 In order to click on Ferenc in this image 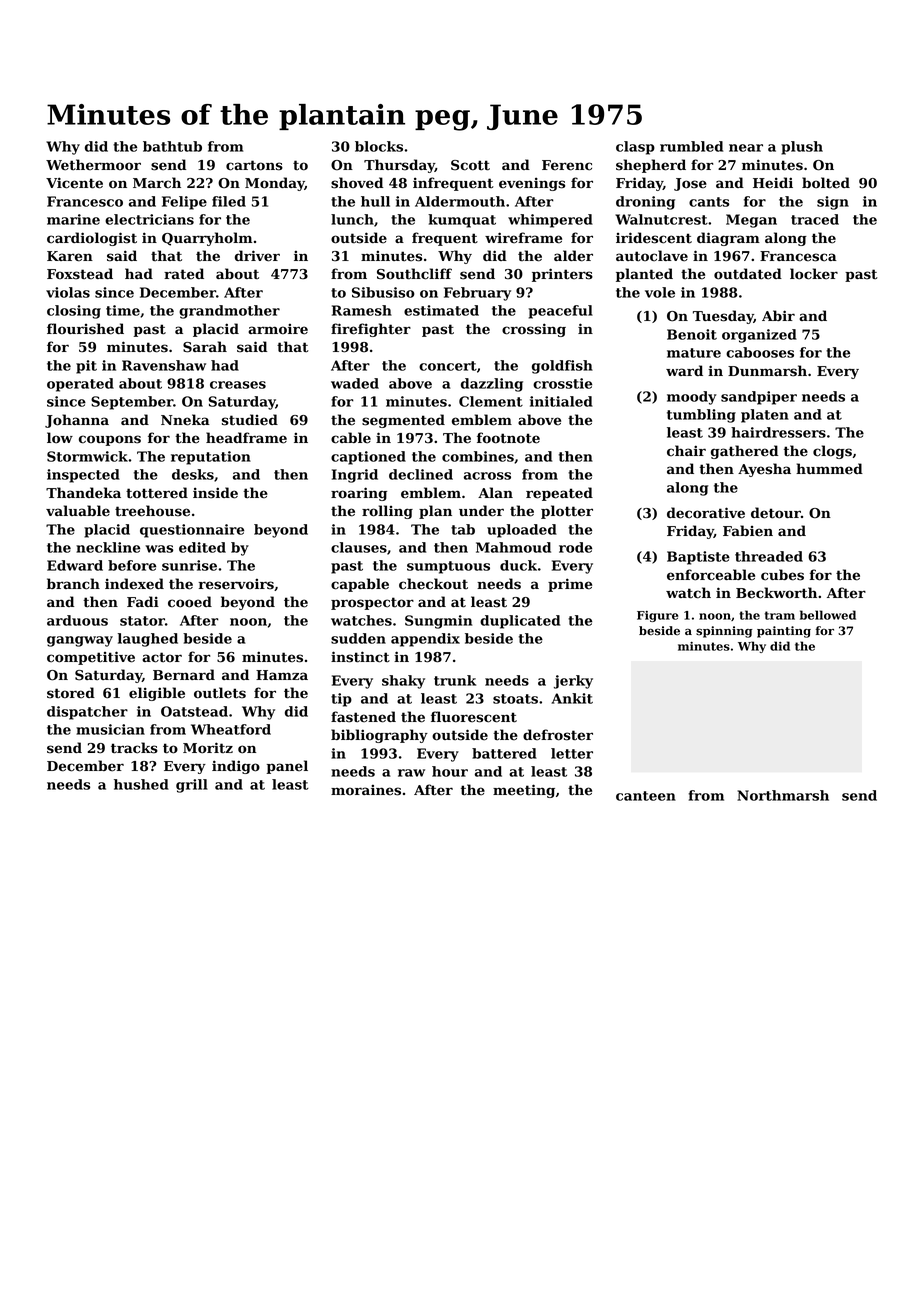, I will do `click(567, 165)`.
